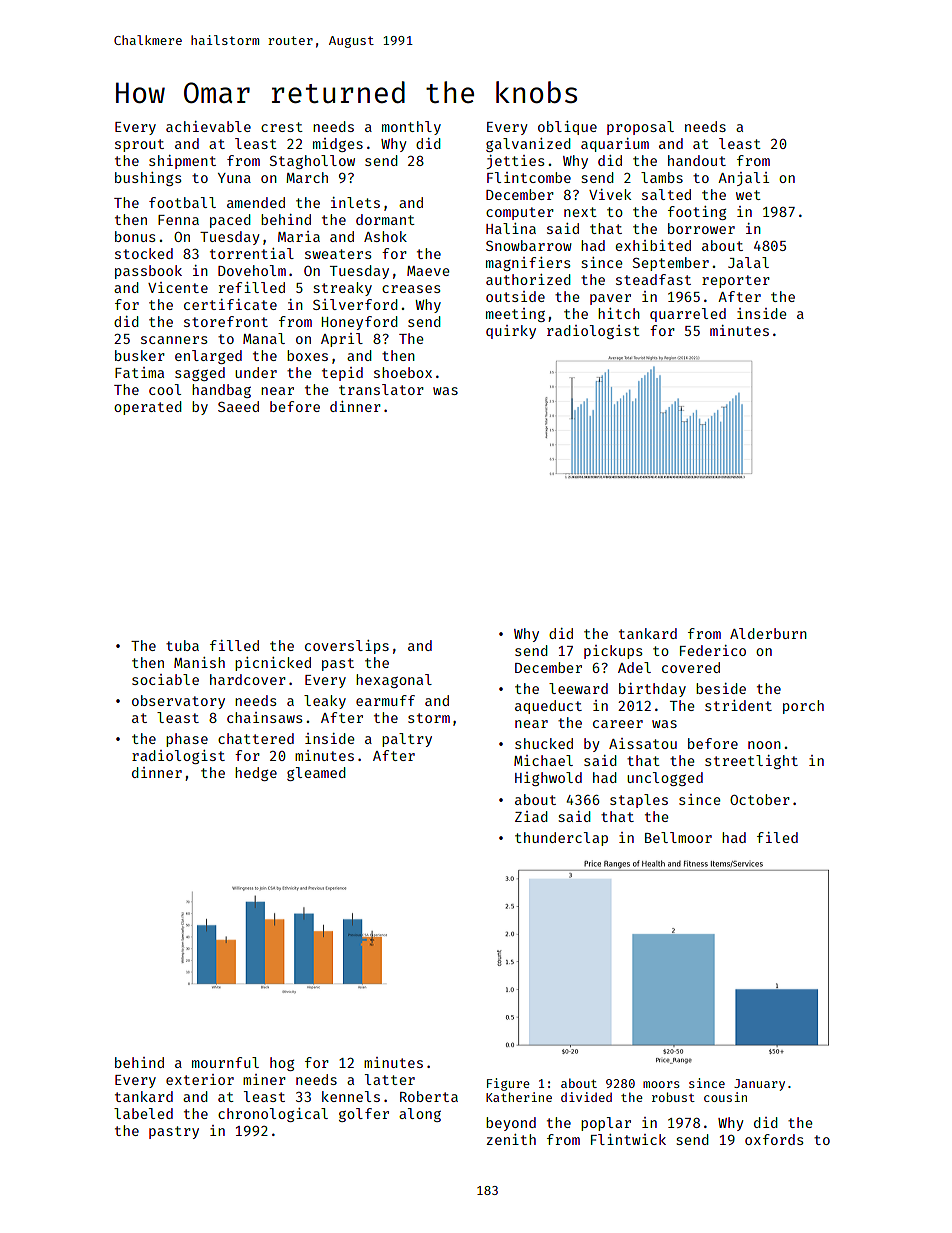  What do you see at coordinates (543, 760) in the screenshot?
I see `Michael` at bounding box center [543, 760].
